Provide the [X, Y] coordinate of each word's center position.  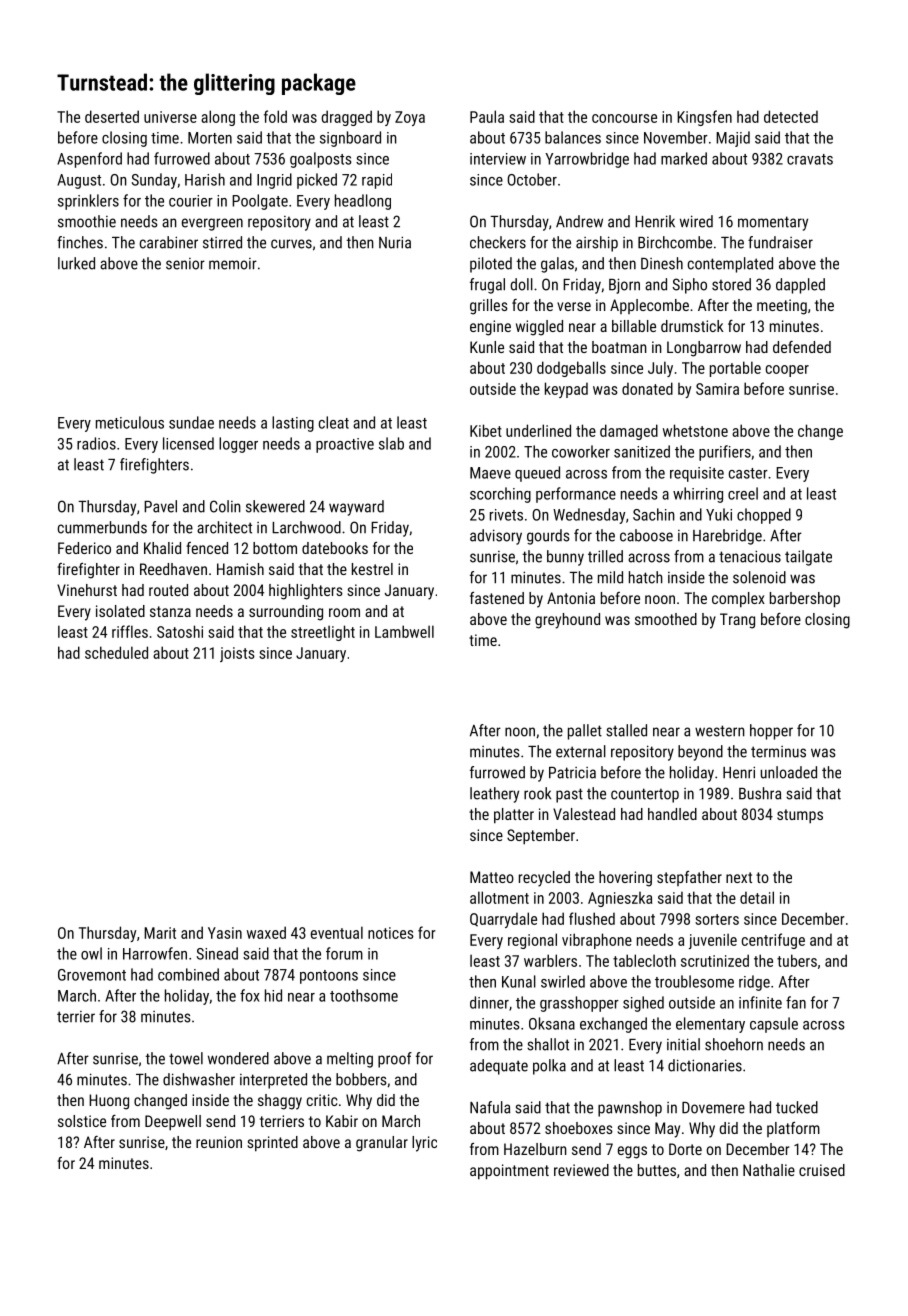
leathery [494, 795]
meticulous [130, 422]
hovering [625, 879]
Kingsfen [704, 118]
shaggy [280, 1102]
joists [237, 654]
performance [576, 495]
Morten [210, 138]
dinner [489, 1002]
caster [748, 473]
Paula [487, 116]
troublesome [694, 981]
